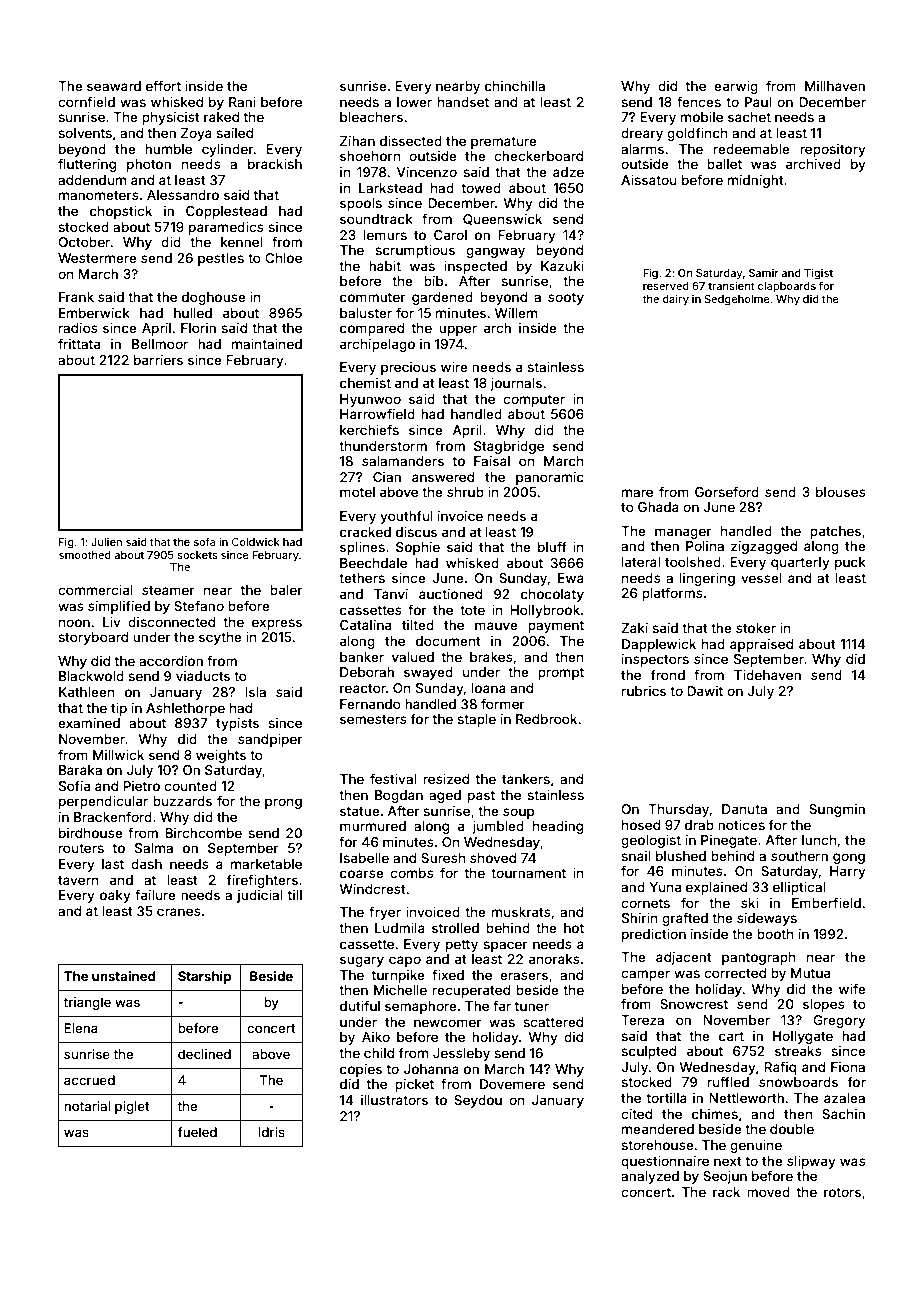 The width and height of the image is (924, 1308). I want to click on barriers, so click(158, 360).
